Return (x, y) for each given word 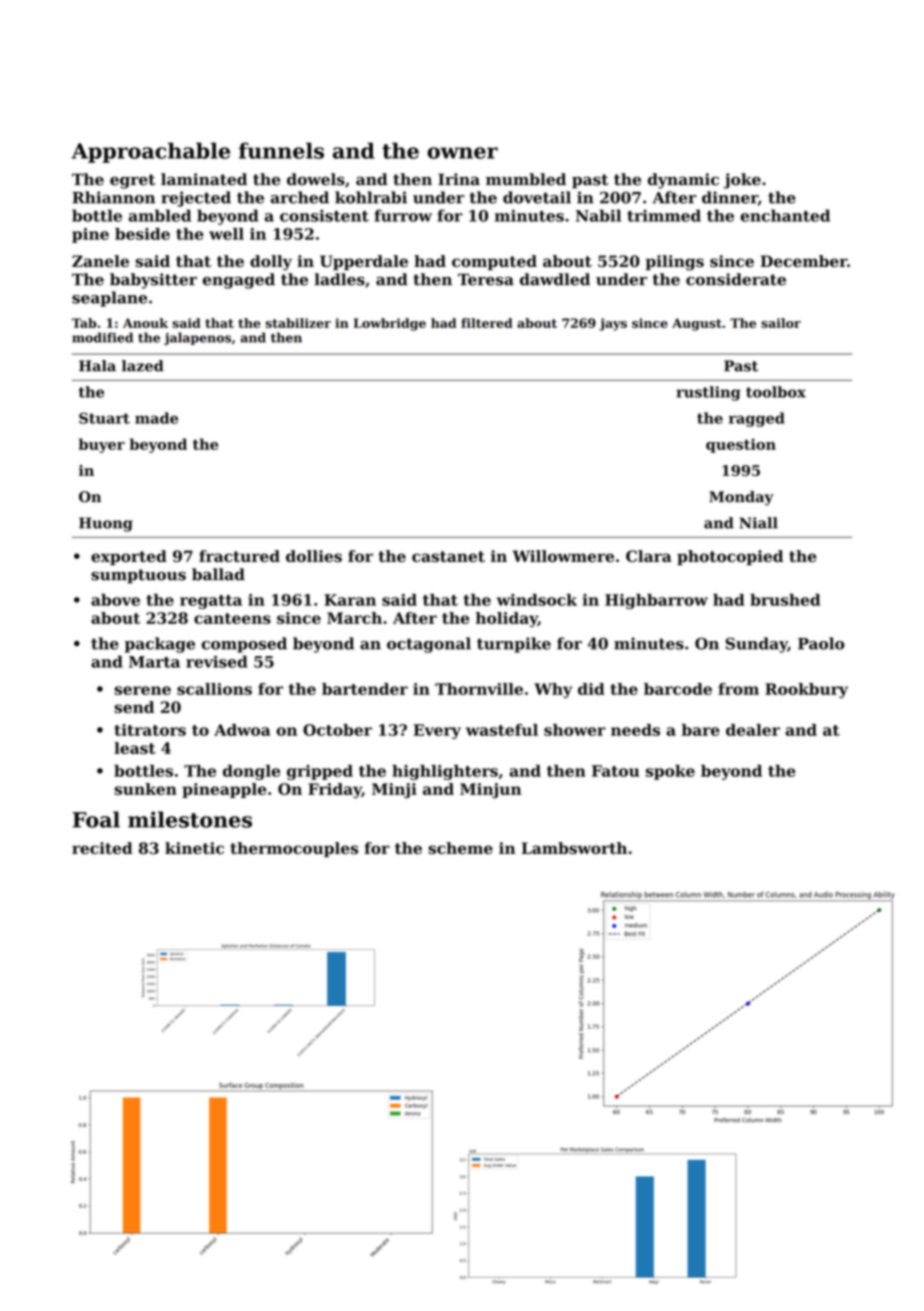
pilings (675, 263)
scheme (460, 848)
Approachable (150, 152)
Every (437, 731)
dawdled (555, 279)
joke (742, 181)
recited (102, 848)
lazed (143, 366)
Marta (154, 662)
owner (462, 153)
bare (701, 730)
